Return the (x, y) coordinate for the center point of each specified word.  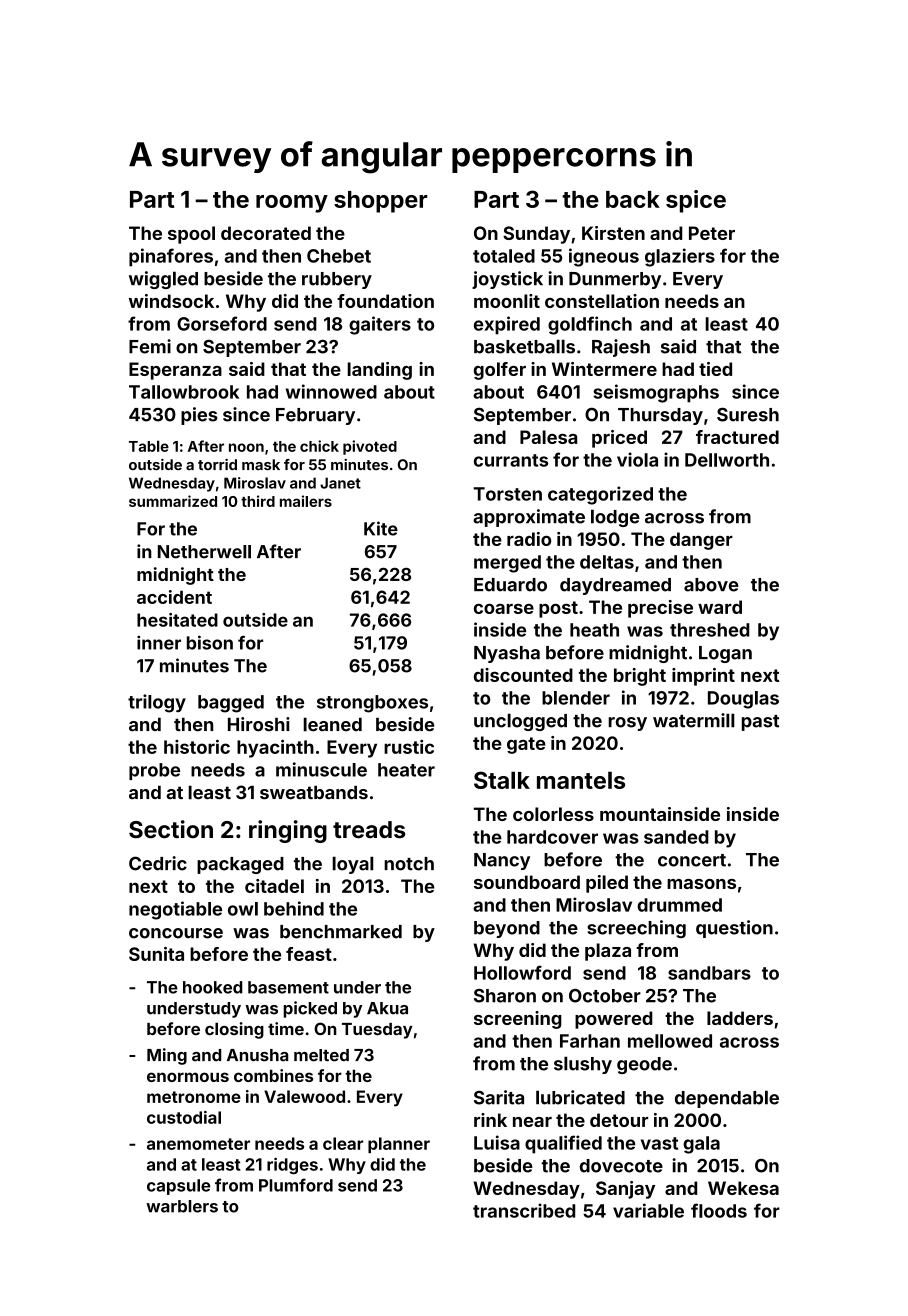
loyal (353, 865)
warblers (182, 1206)
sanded (676, 837)
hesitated (177, 620)
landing (379, 371)
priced (619, 439)
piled (607, 884)
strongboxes (372, 704)
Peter (712, 233)
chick (319, 446)
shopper (380, 202)
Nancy (502, 861)
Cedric (158, 863)
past (760, 723)
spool (191, 235)
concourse (176, 933)
